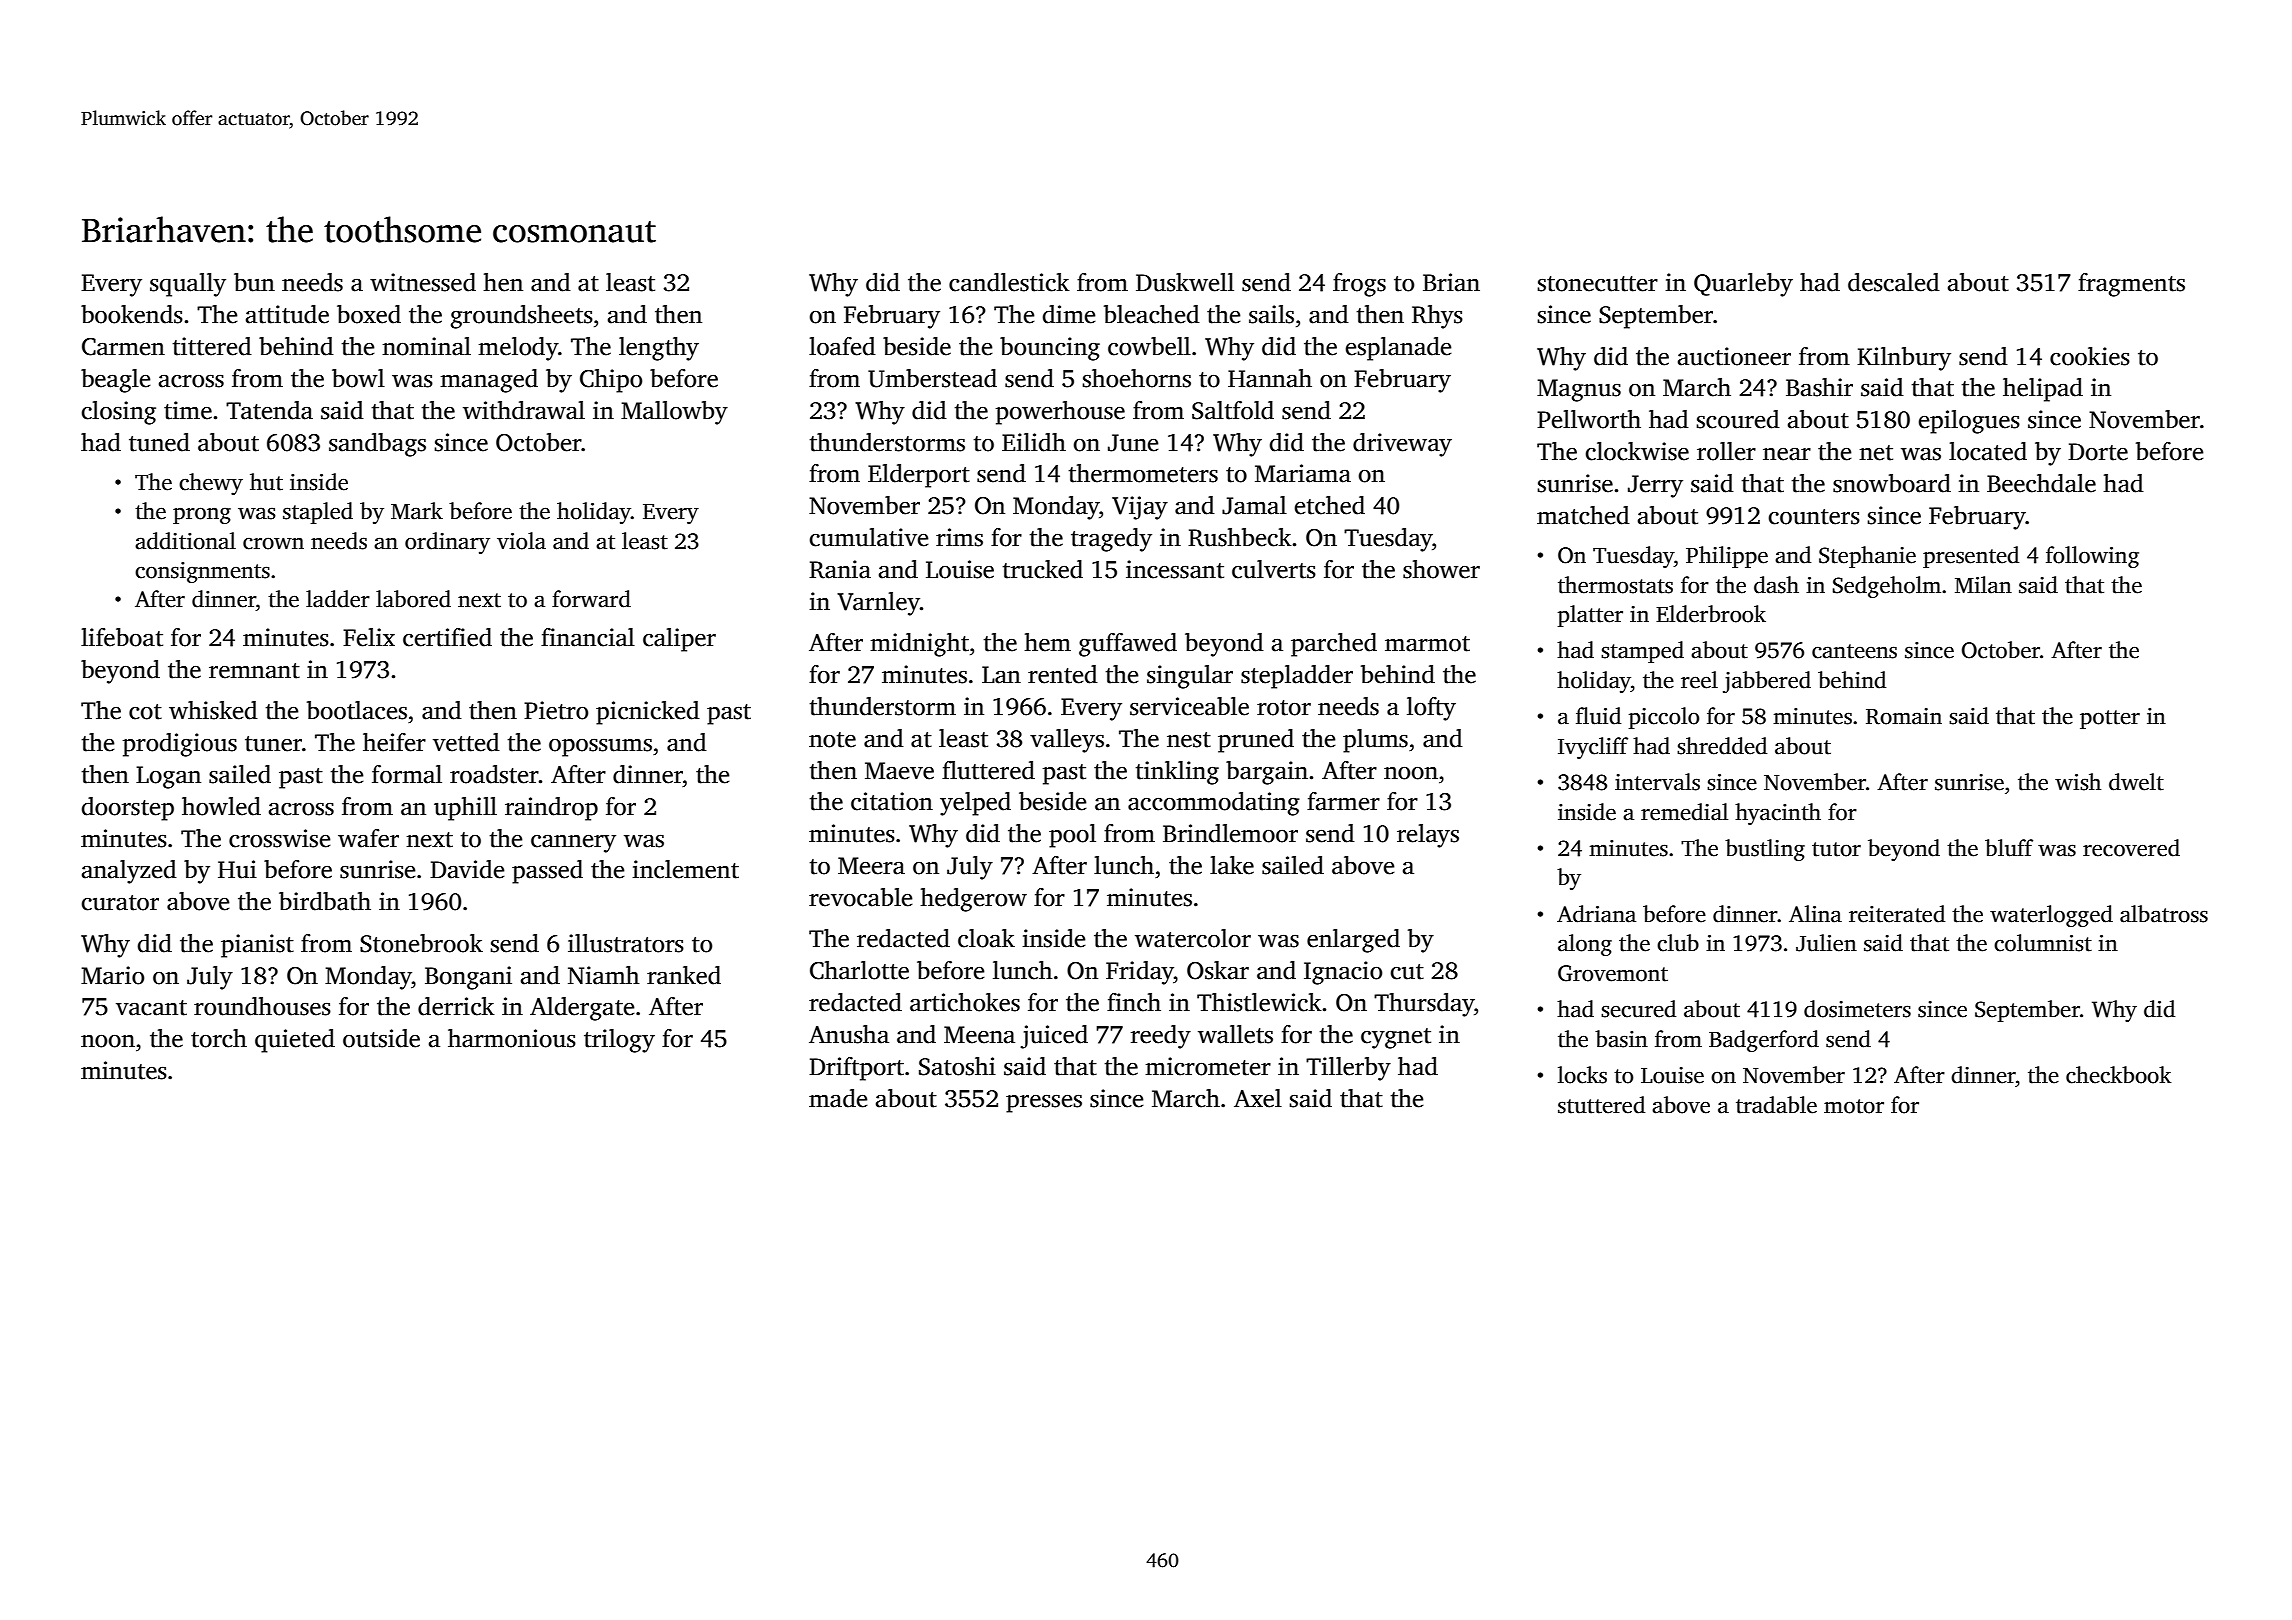  I want to click on lake, so click(1232, 865).
